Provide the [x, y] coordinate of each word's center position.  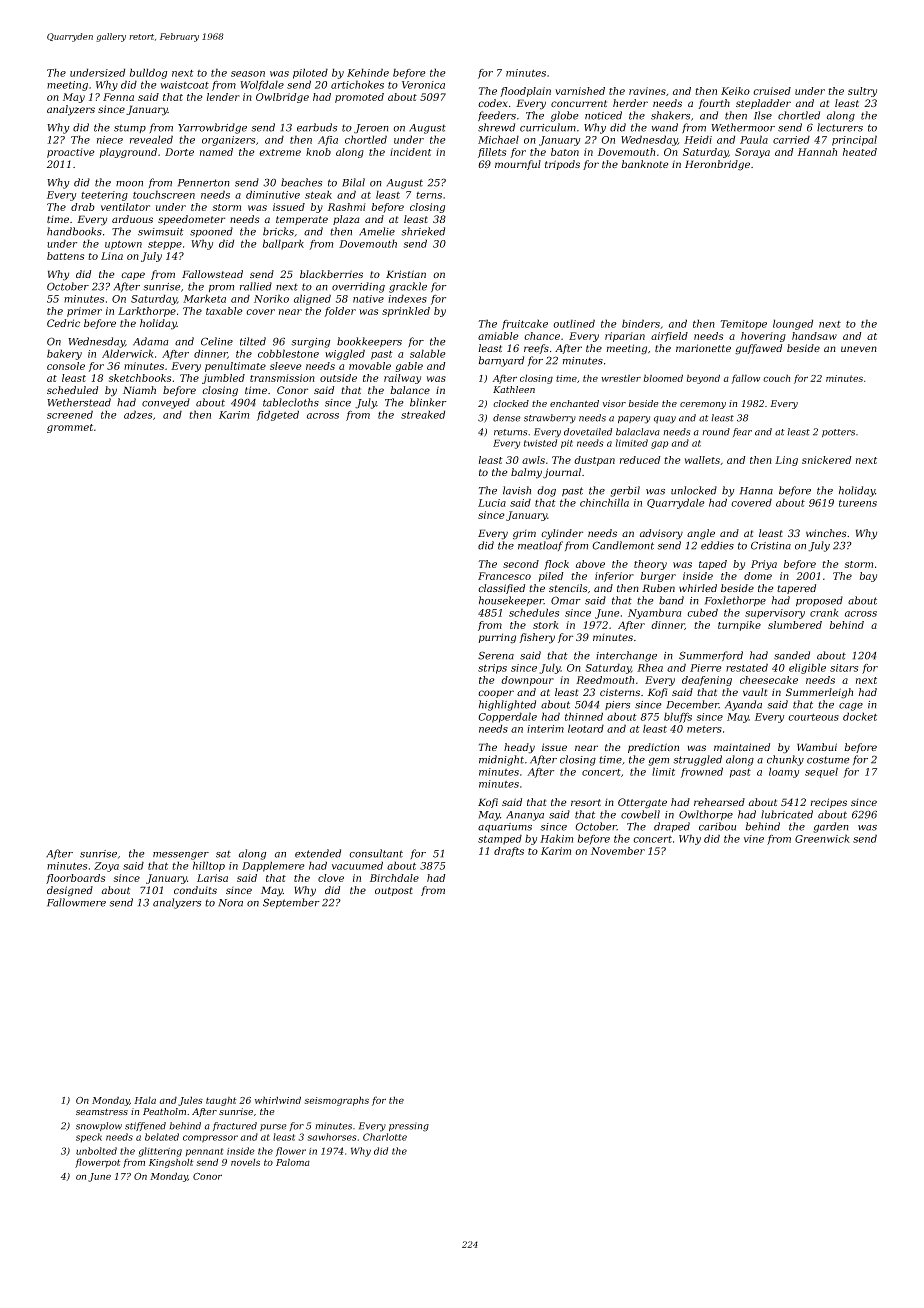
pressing [409, 1127]
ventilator [125, 207]
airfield [669, 337]
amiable [498, 336]
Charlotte [385, 1137]
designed [70, 891]
